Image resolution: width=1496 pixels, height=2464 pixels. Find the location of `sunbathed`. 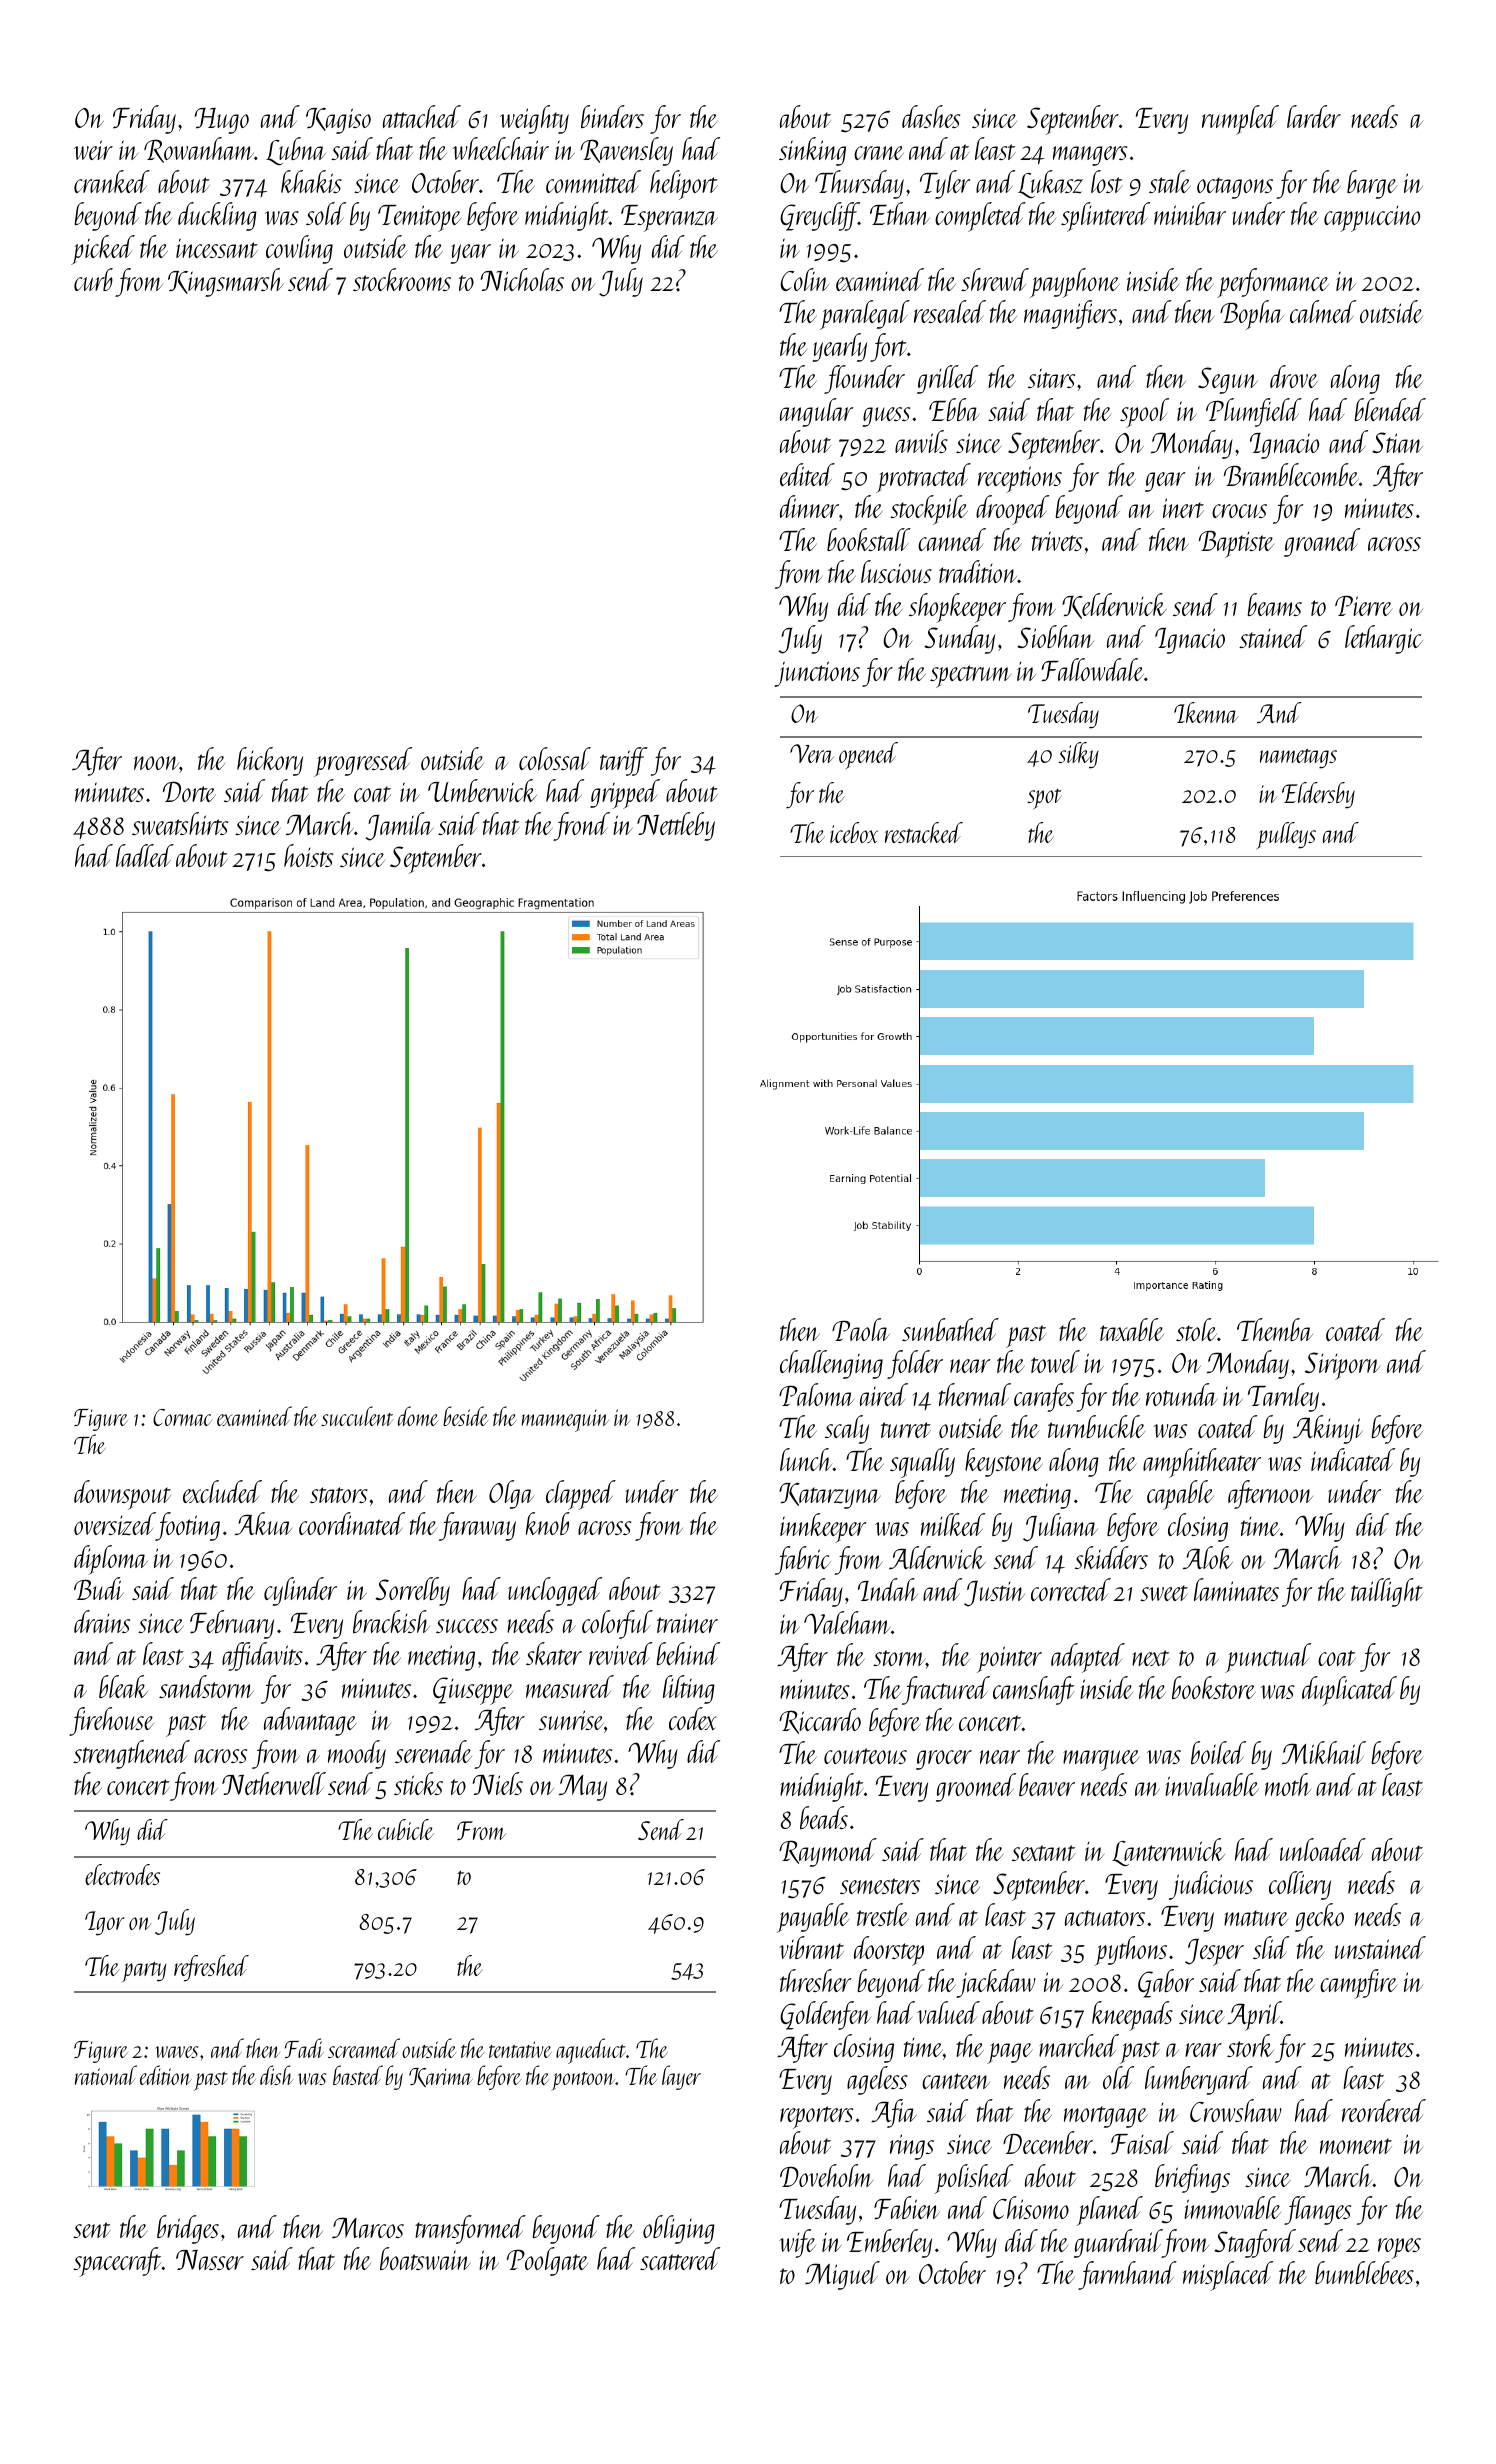

sunbathed is located at coordinates (950, 1329).
